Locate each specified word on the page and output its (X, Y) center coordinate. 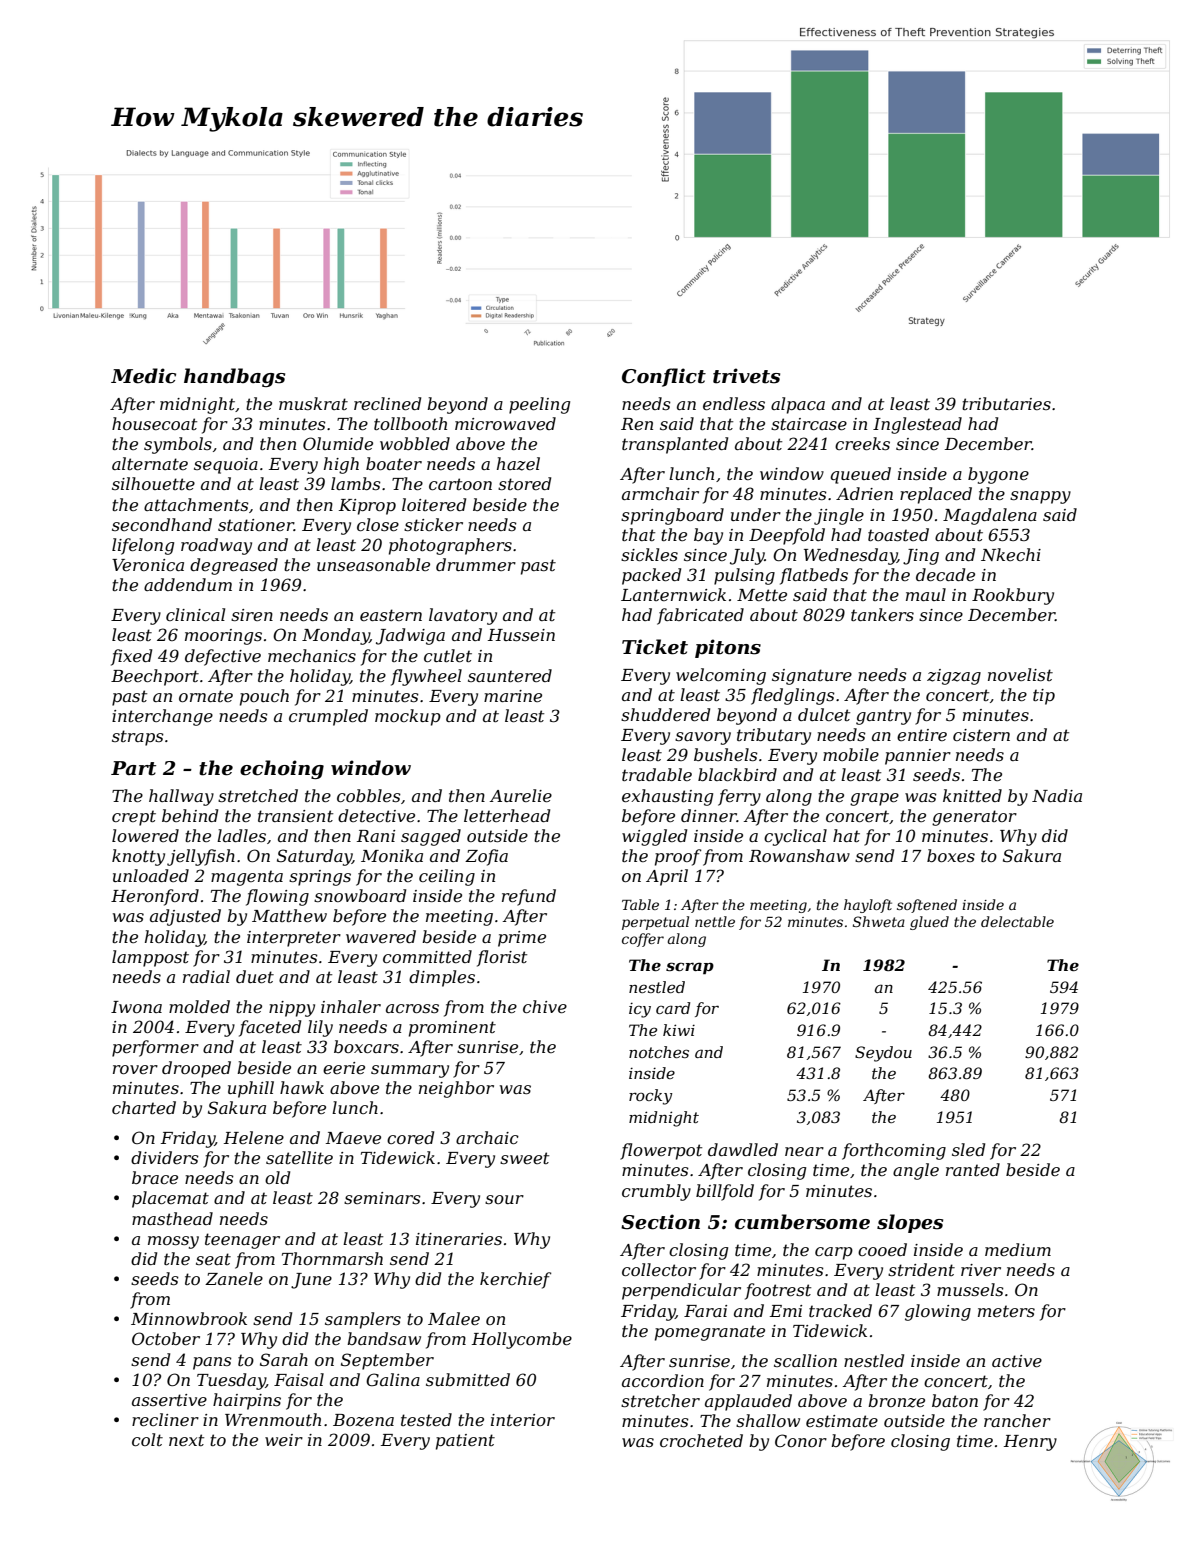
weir (284, 1440)
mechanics (312, 655)
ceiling (447, 877)
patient (465, 1442)
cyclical (795, 837)
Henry (1030, 1443)
